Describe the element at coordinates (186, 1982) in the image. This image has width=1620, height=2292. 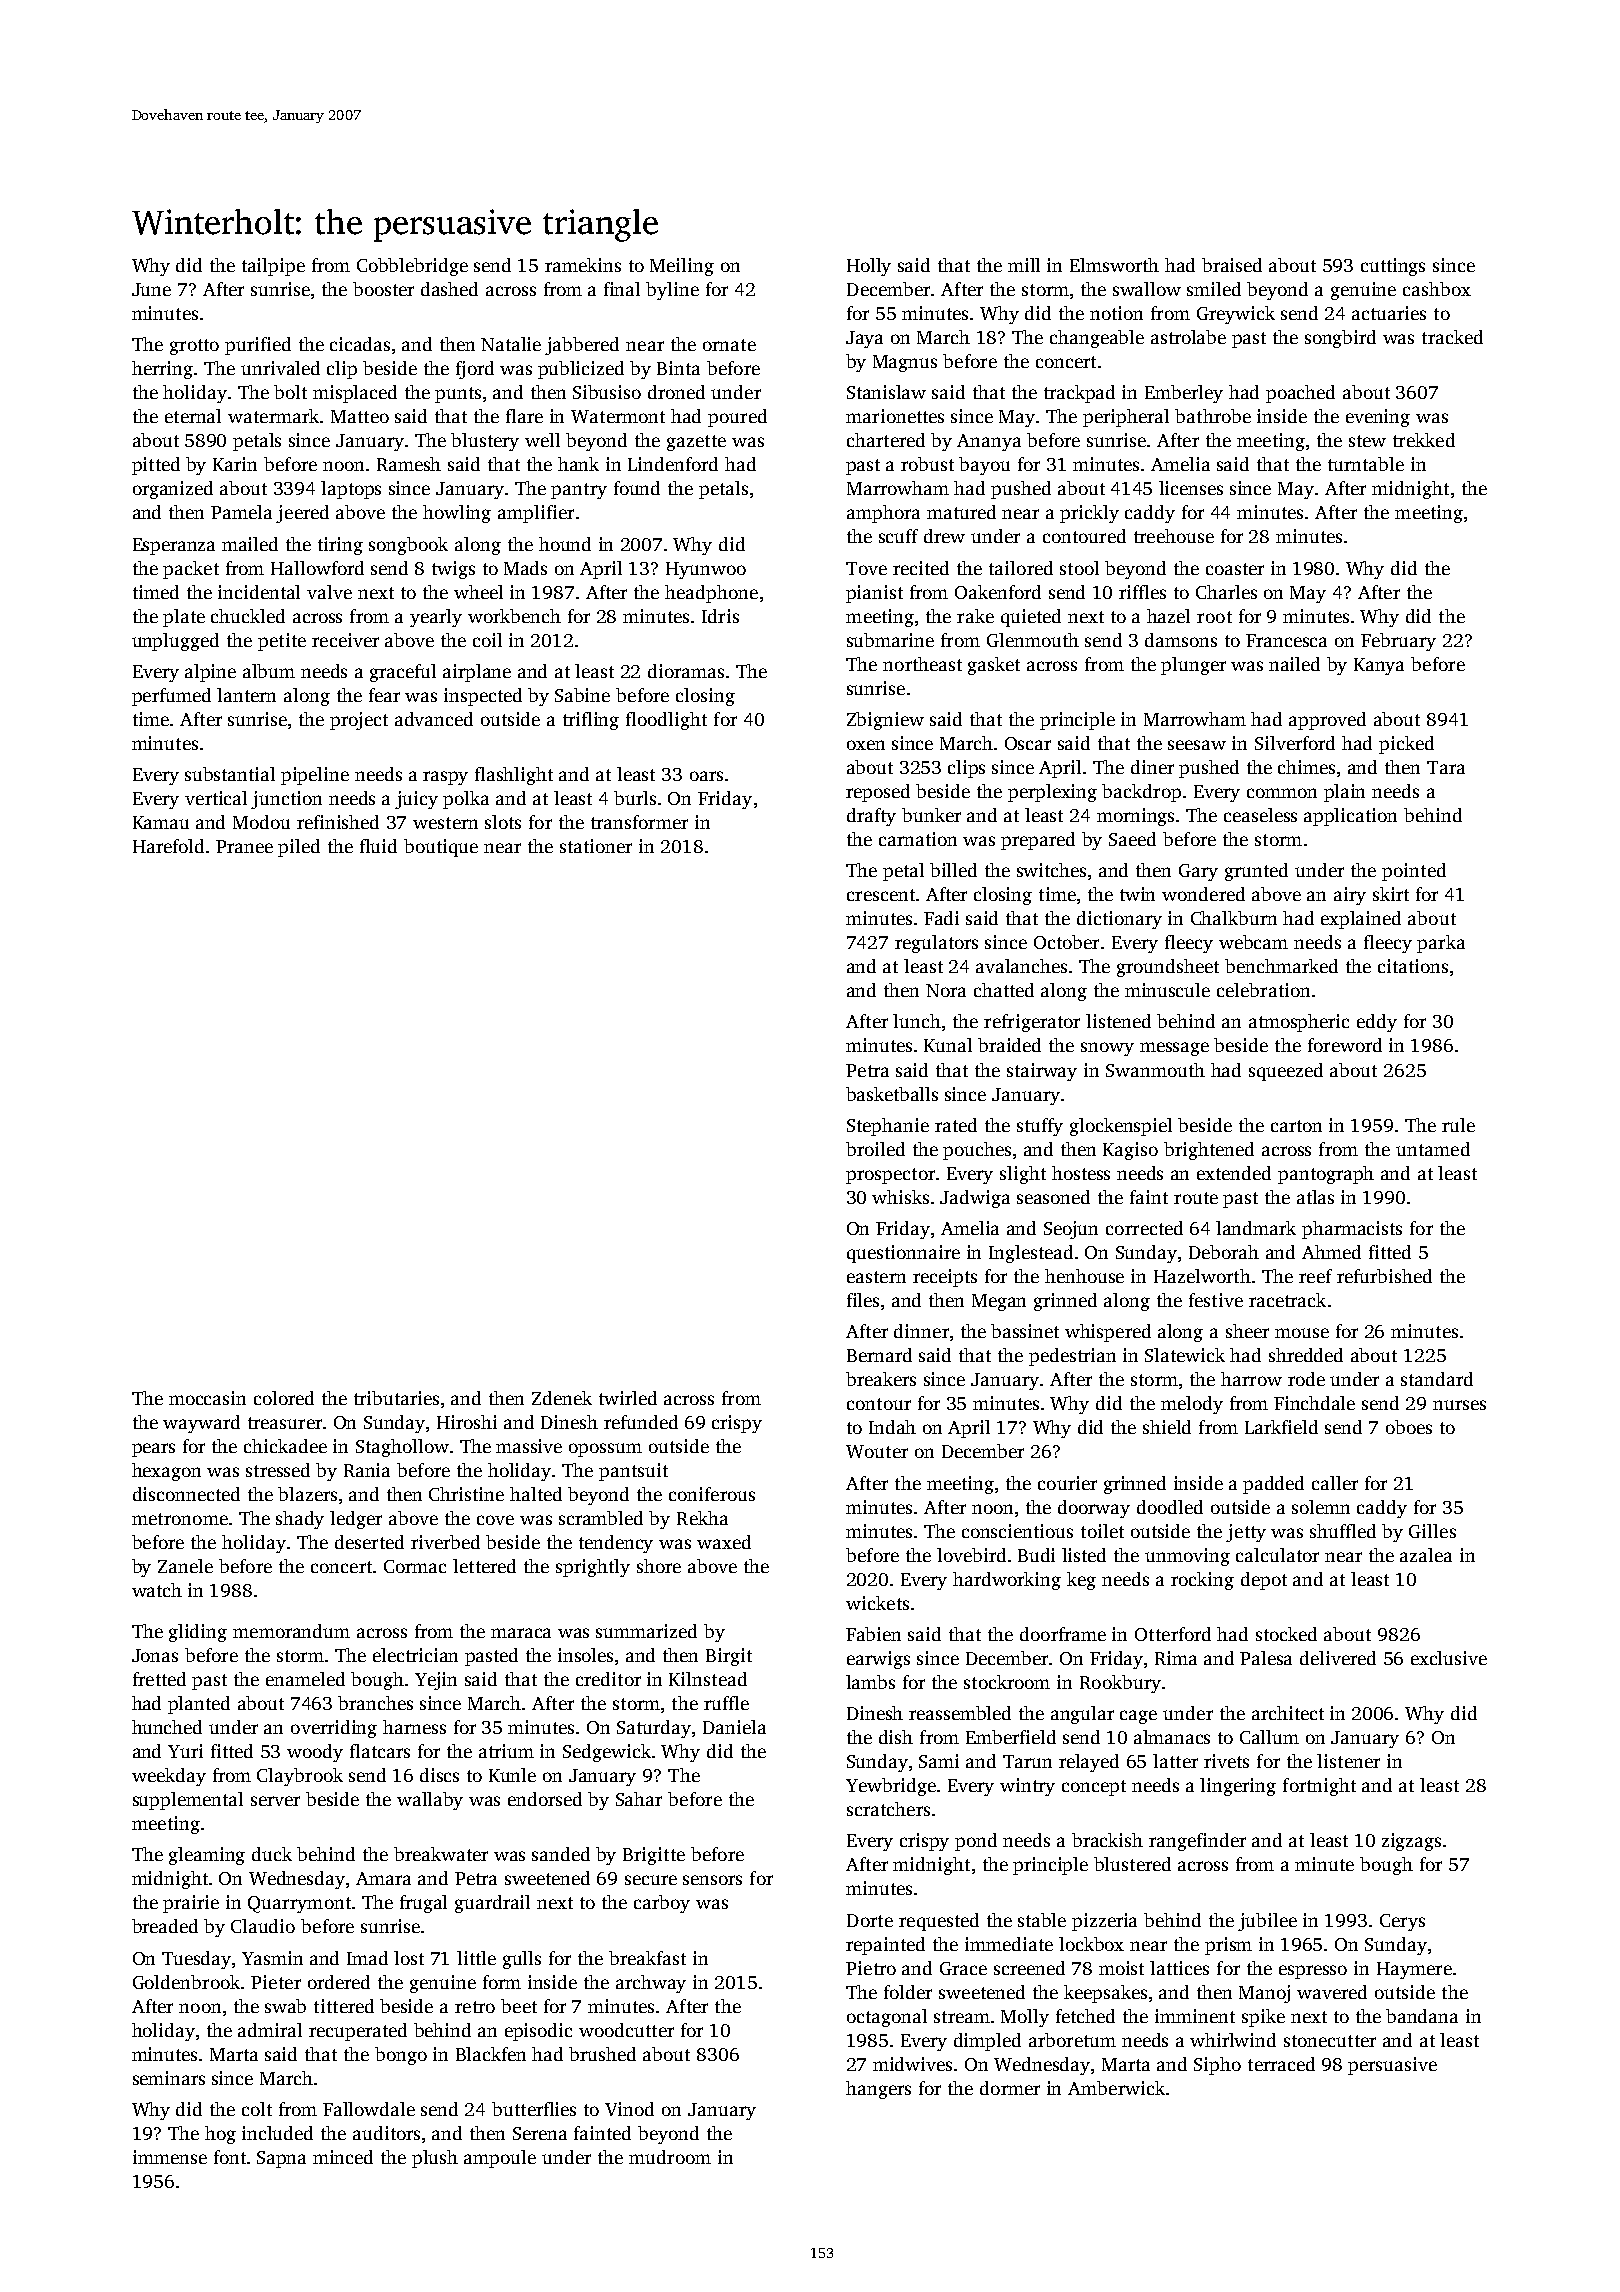
I see `Goldenbrook` at that location.
